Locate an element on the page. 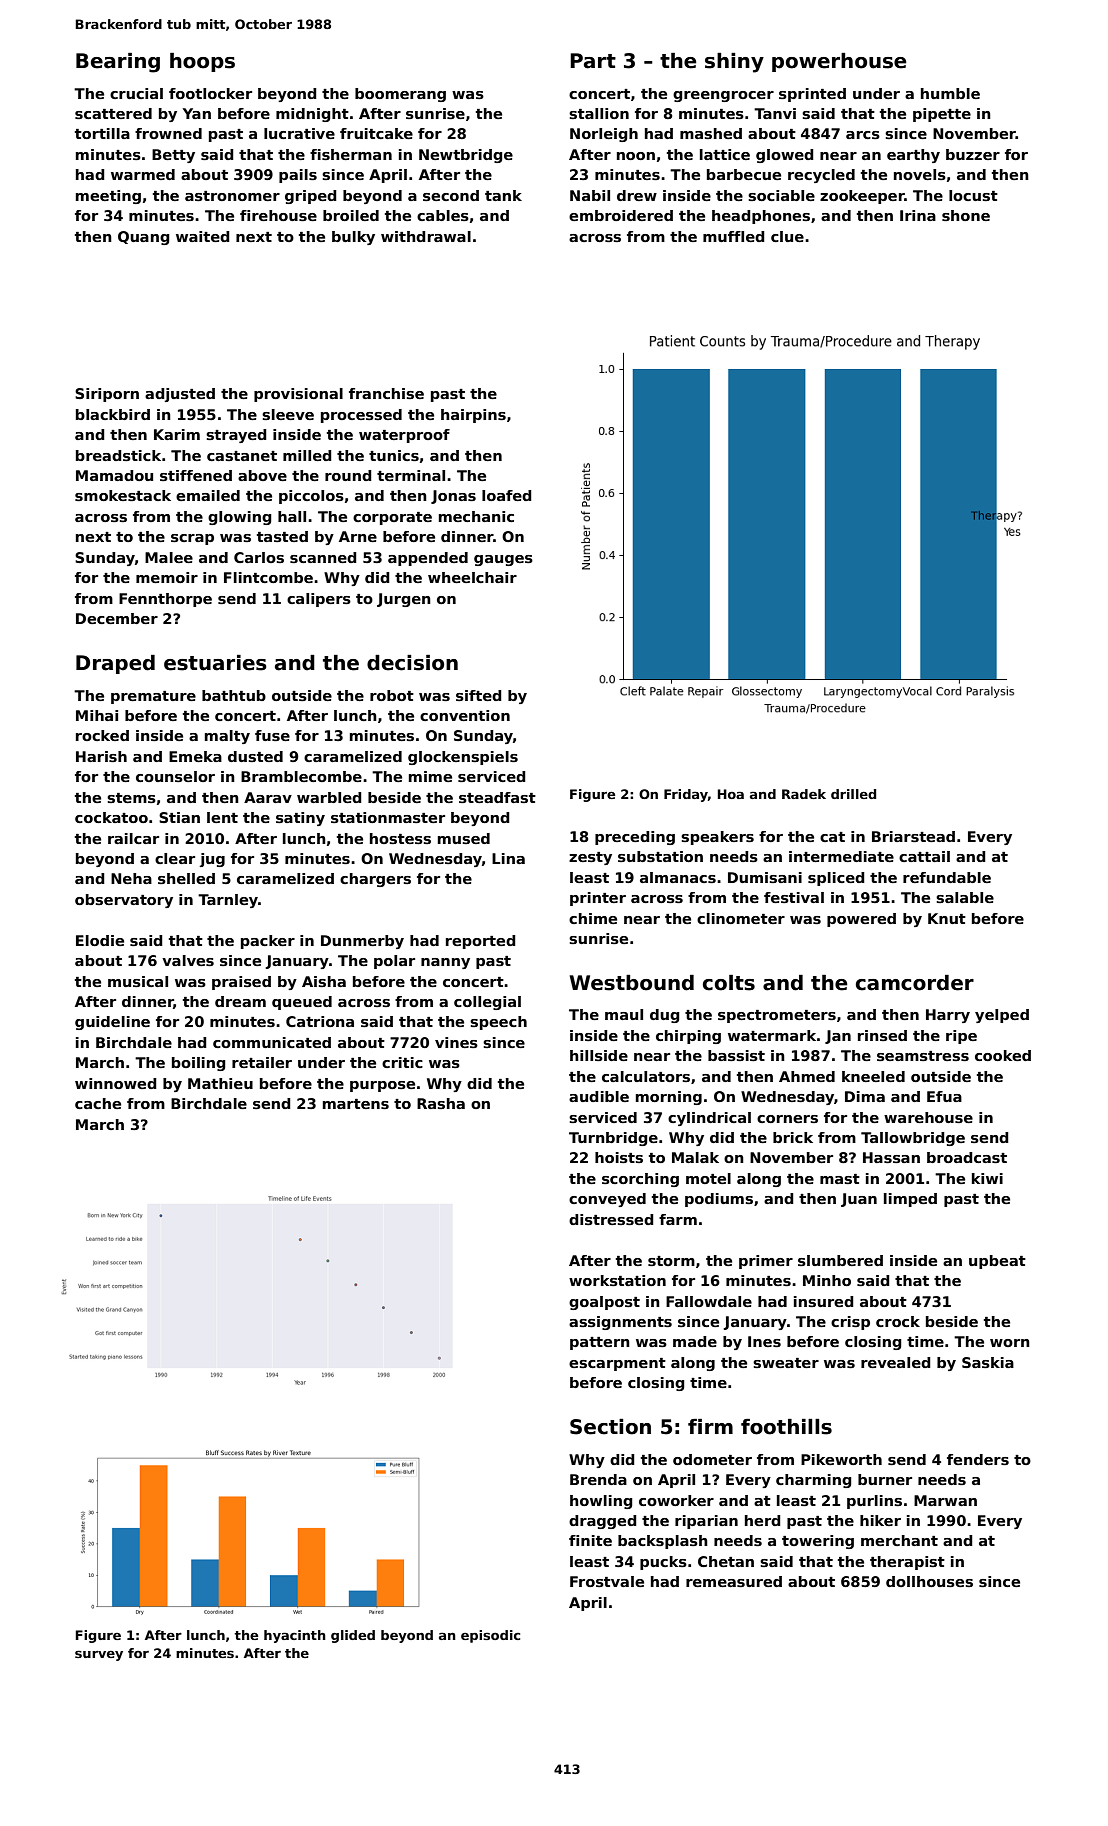 The width and height of the document is (1108, 1826). upbeat is located at coordinates (997, 1262).
